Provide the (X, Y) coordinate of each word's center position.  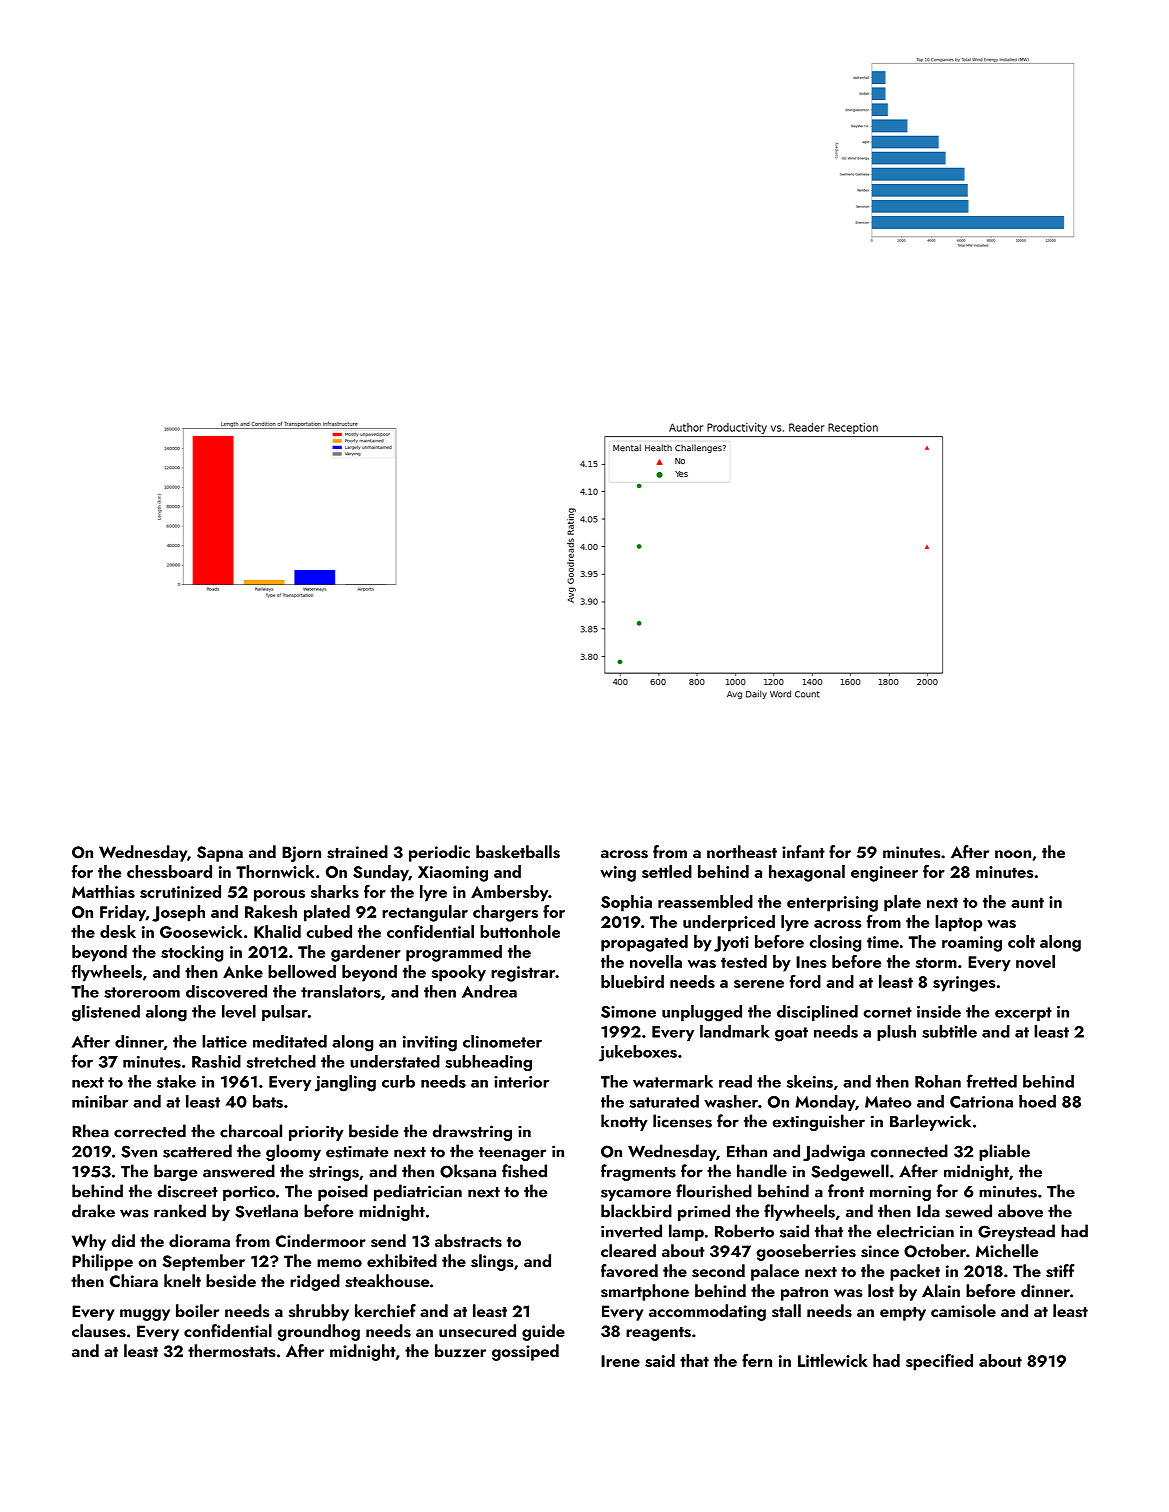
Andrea (489, 991)
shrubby (319, 1312)
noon (1013, 854)
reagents (658, 1334)
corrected (150, 1131)
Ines (811, 962)
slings (492, 1262)
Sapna (220, 854)
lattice (224, 1041)
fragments (638, 1172)
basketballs (518, 852)
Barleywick (930, 1122)
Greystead (1016, 1232)
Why (89, 1242)
